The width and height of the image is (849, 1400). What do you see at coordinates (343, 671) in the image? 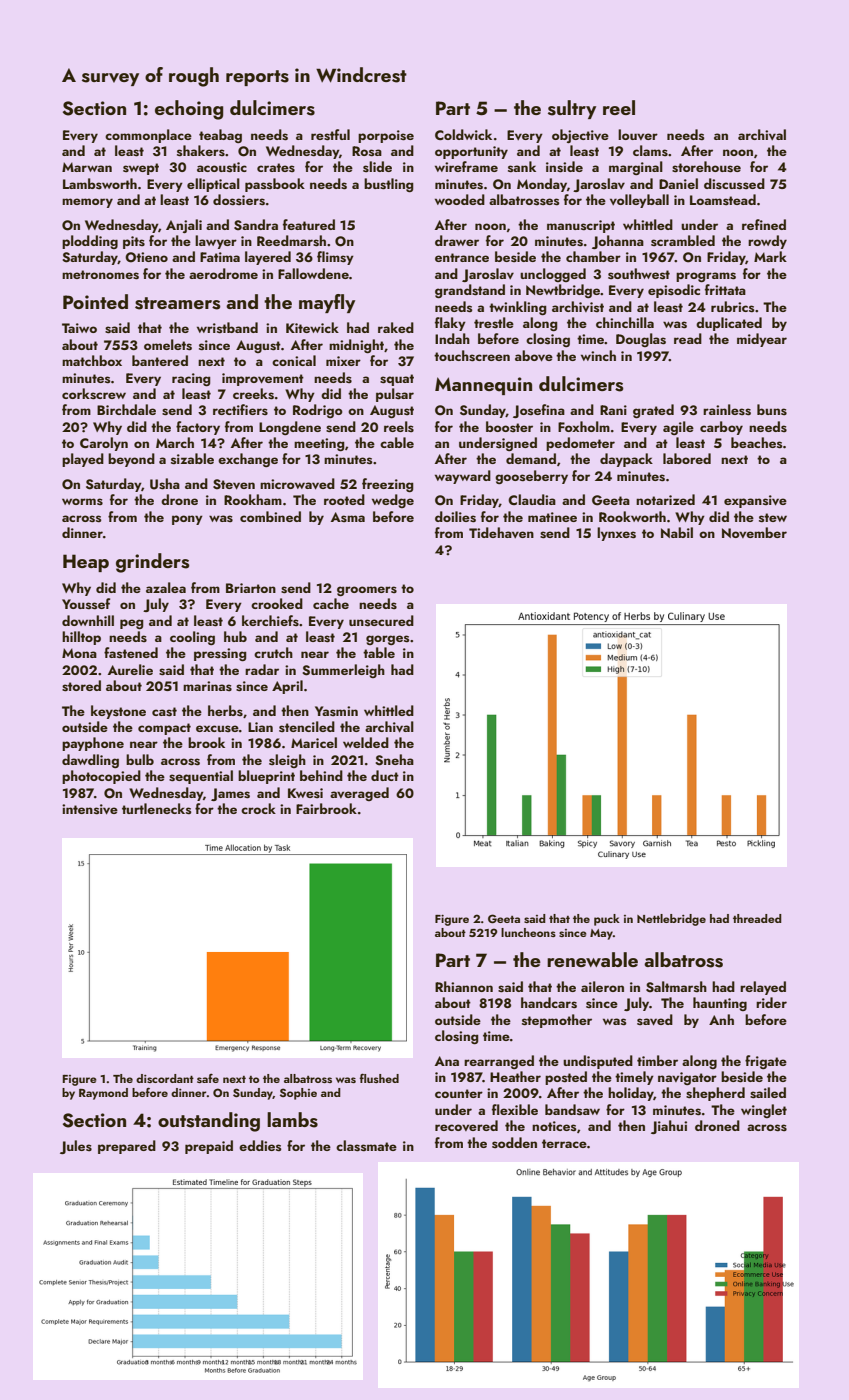
I see `Summerleigh` at bounding box center [343, 671].
